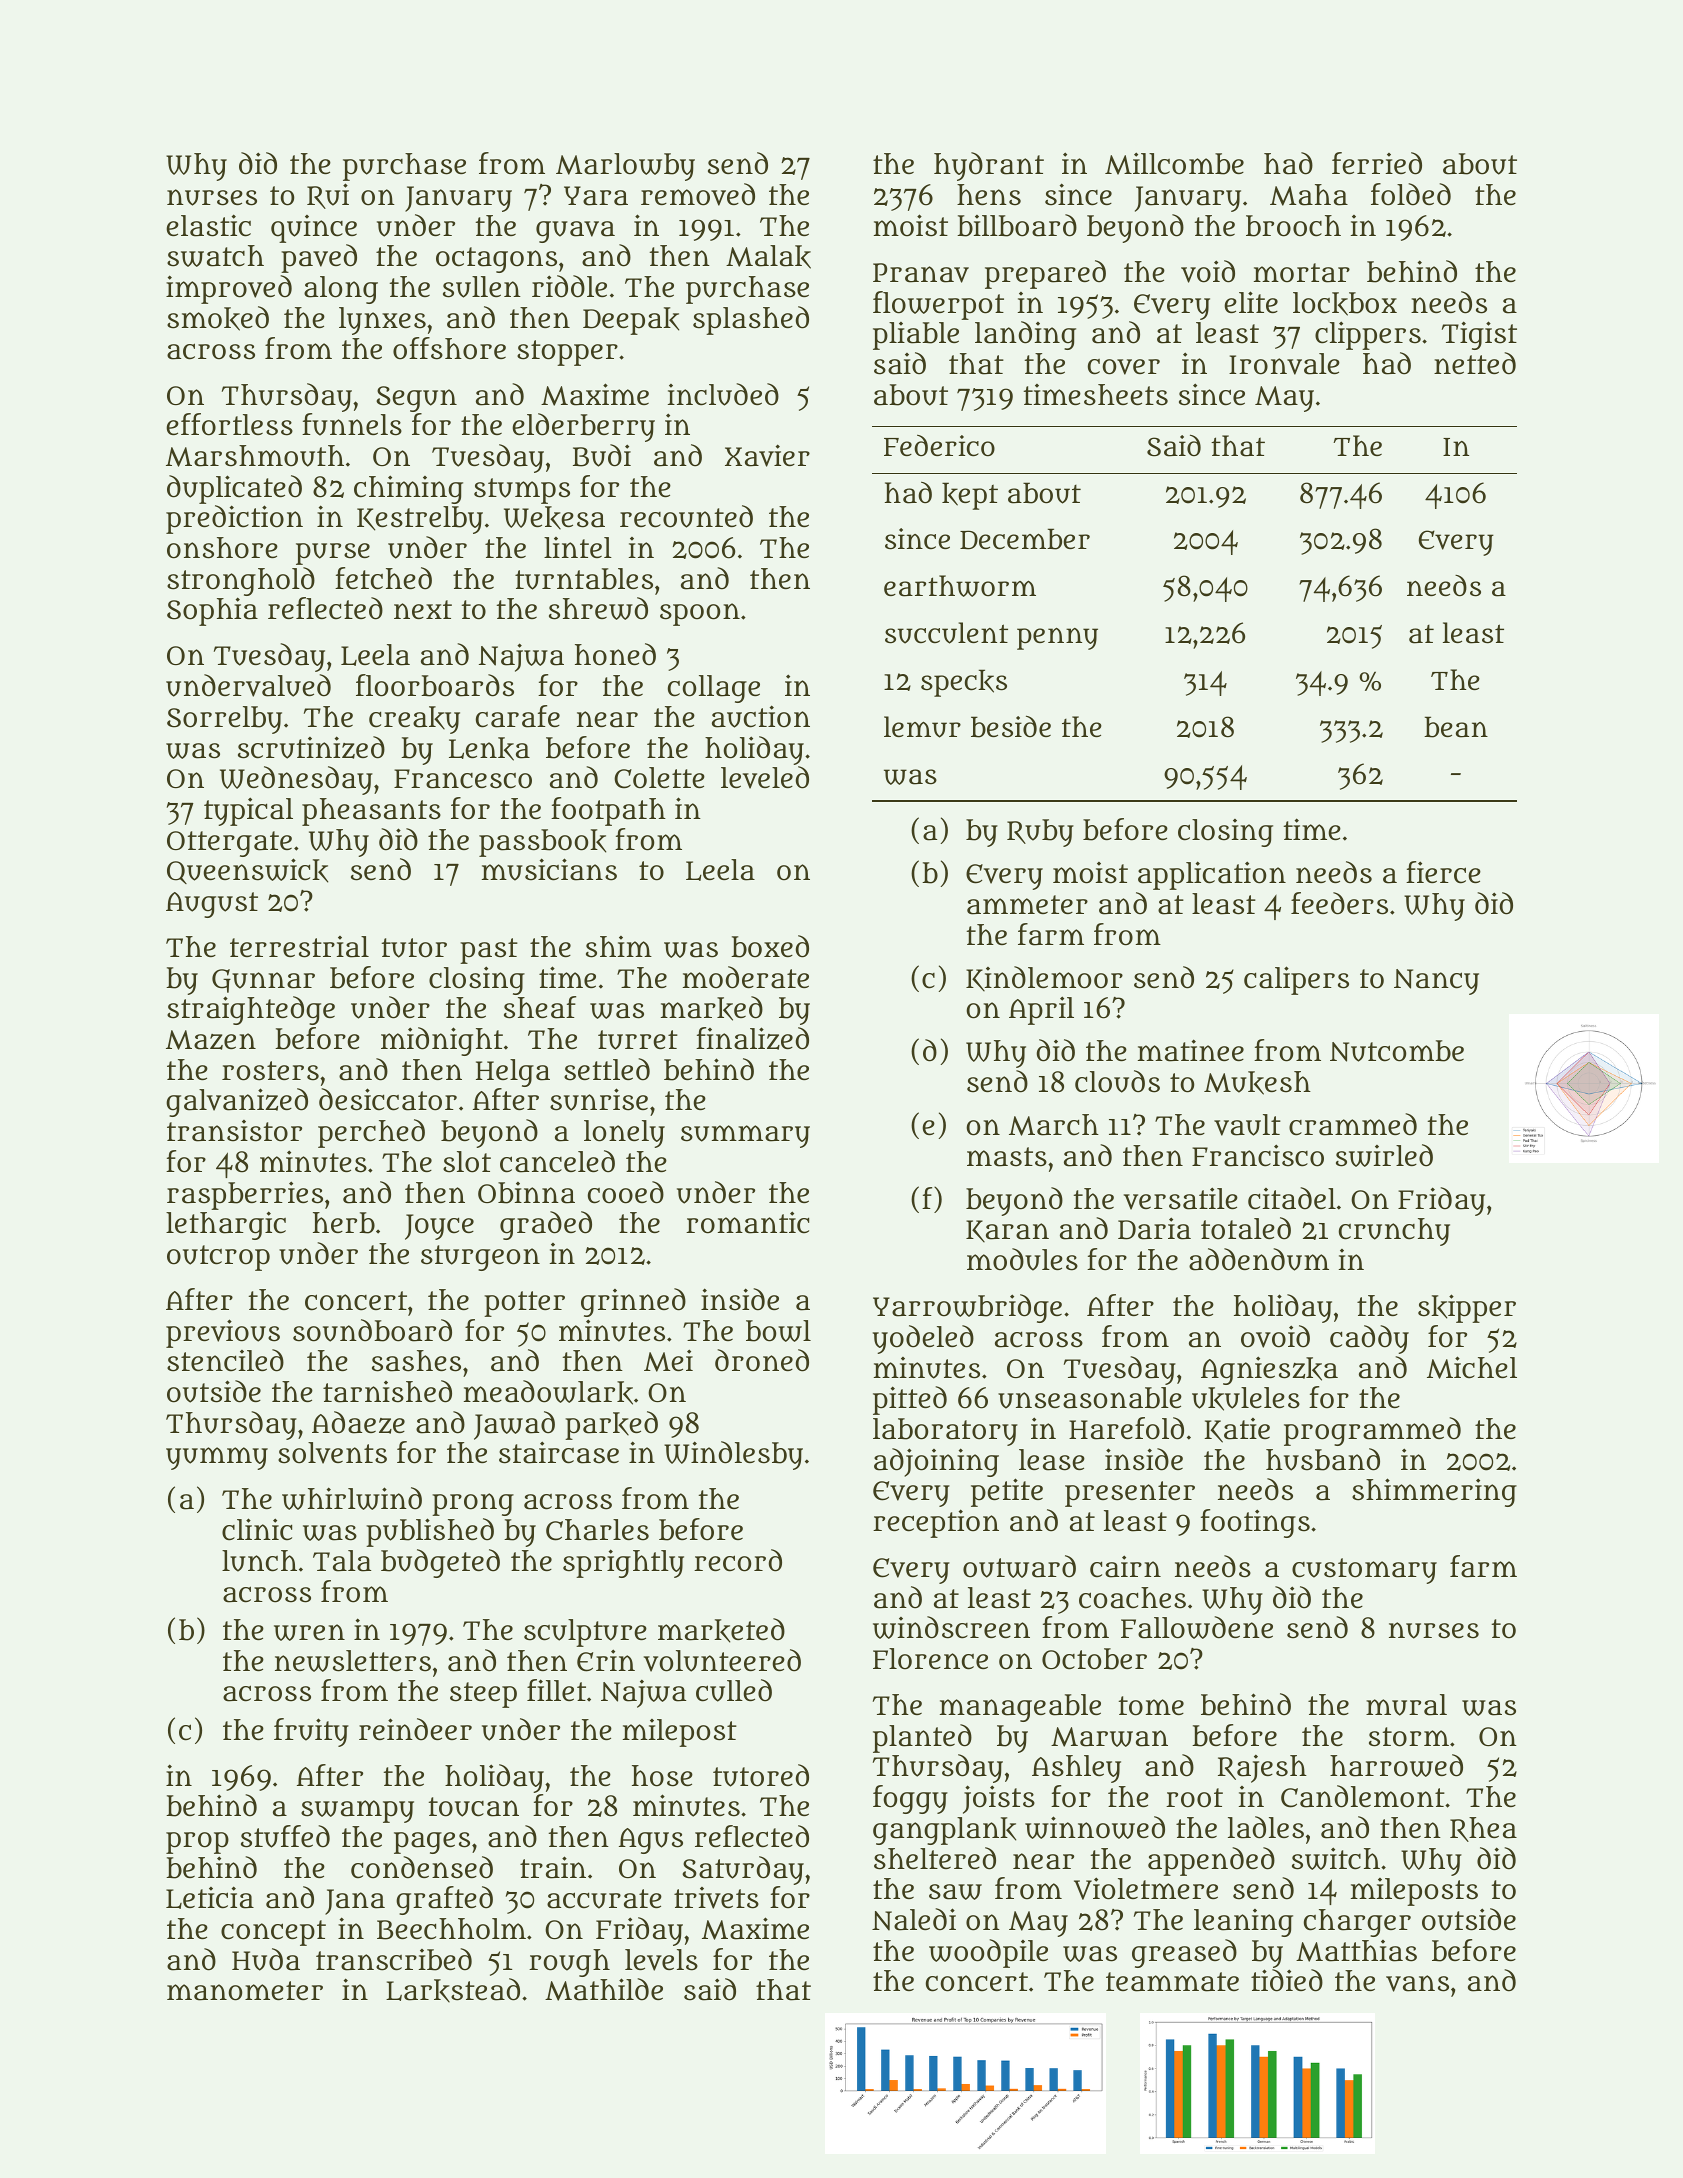 The image size is (1683, 2178). What do you see at coordinates (266, 1959) in the screenshot?
I see `Huda` at bounding box center [266, 1959].
